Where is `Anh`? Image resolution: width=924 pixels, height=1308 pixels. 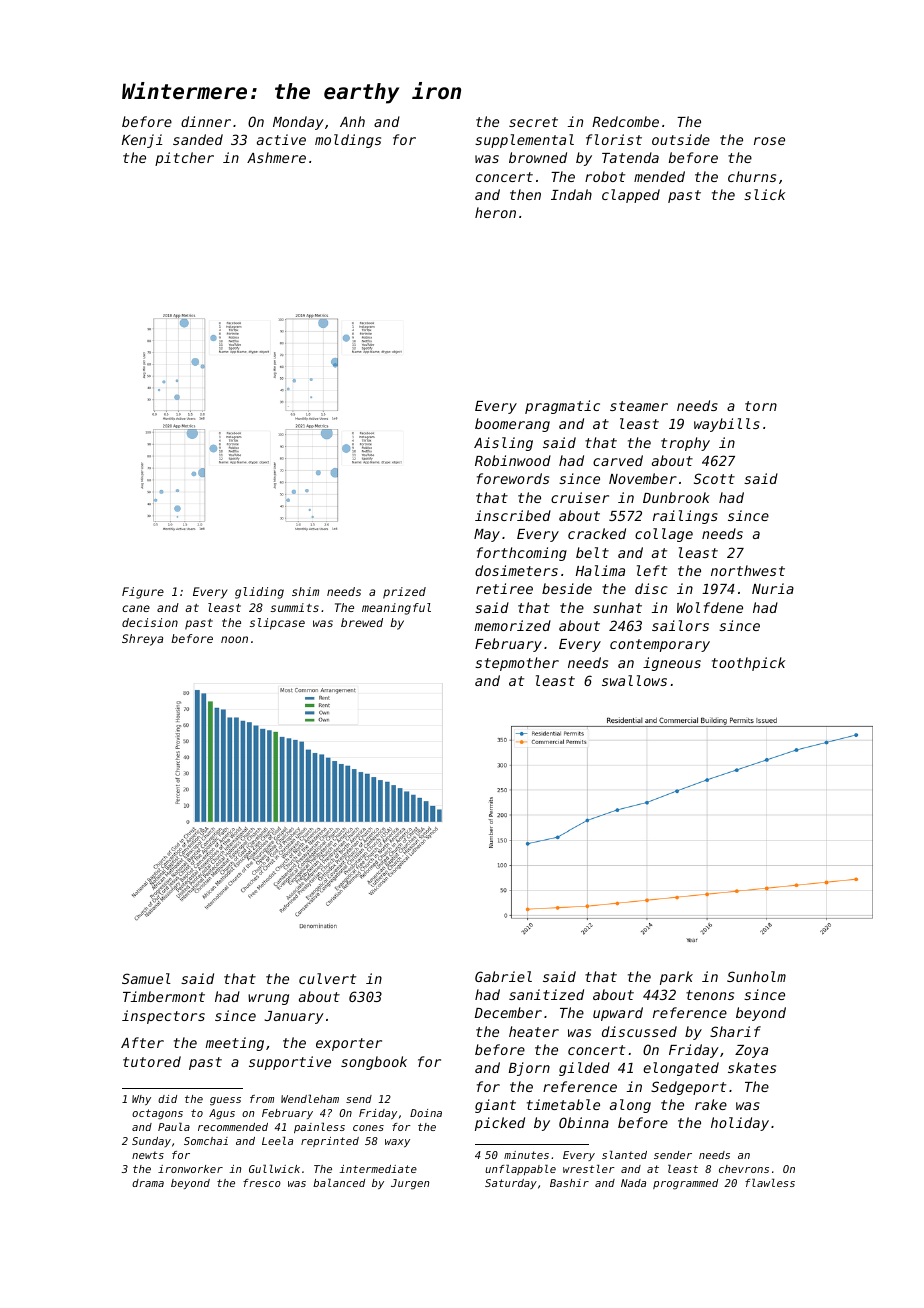
Anh is located at coordinates (352, 121).
